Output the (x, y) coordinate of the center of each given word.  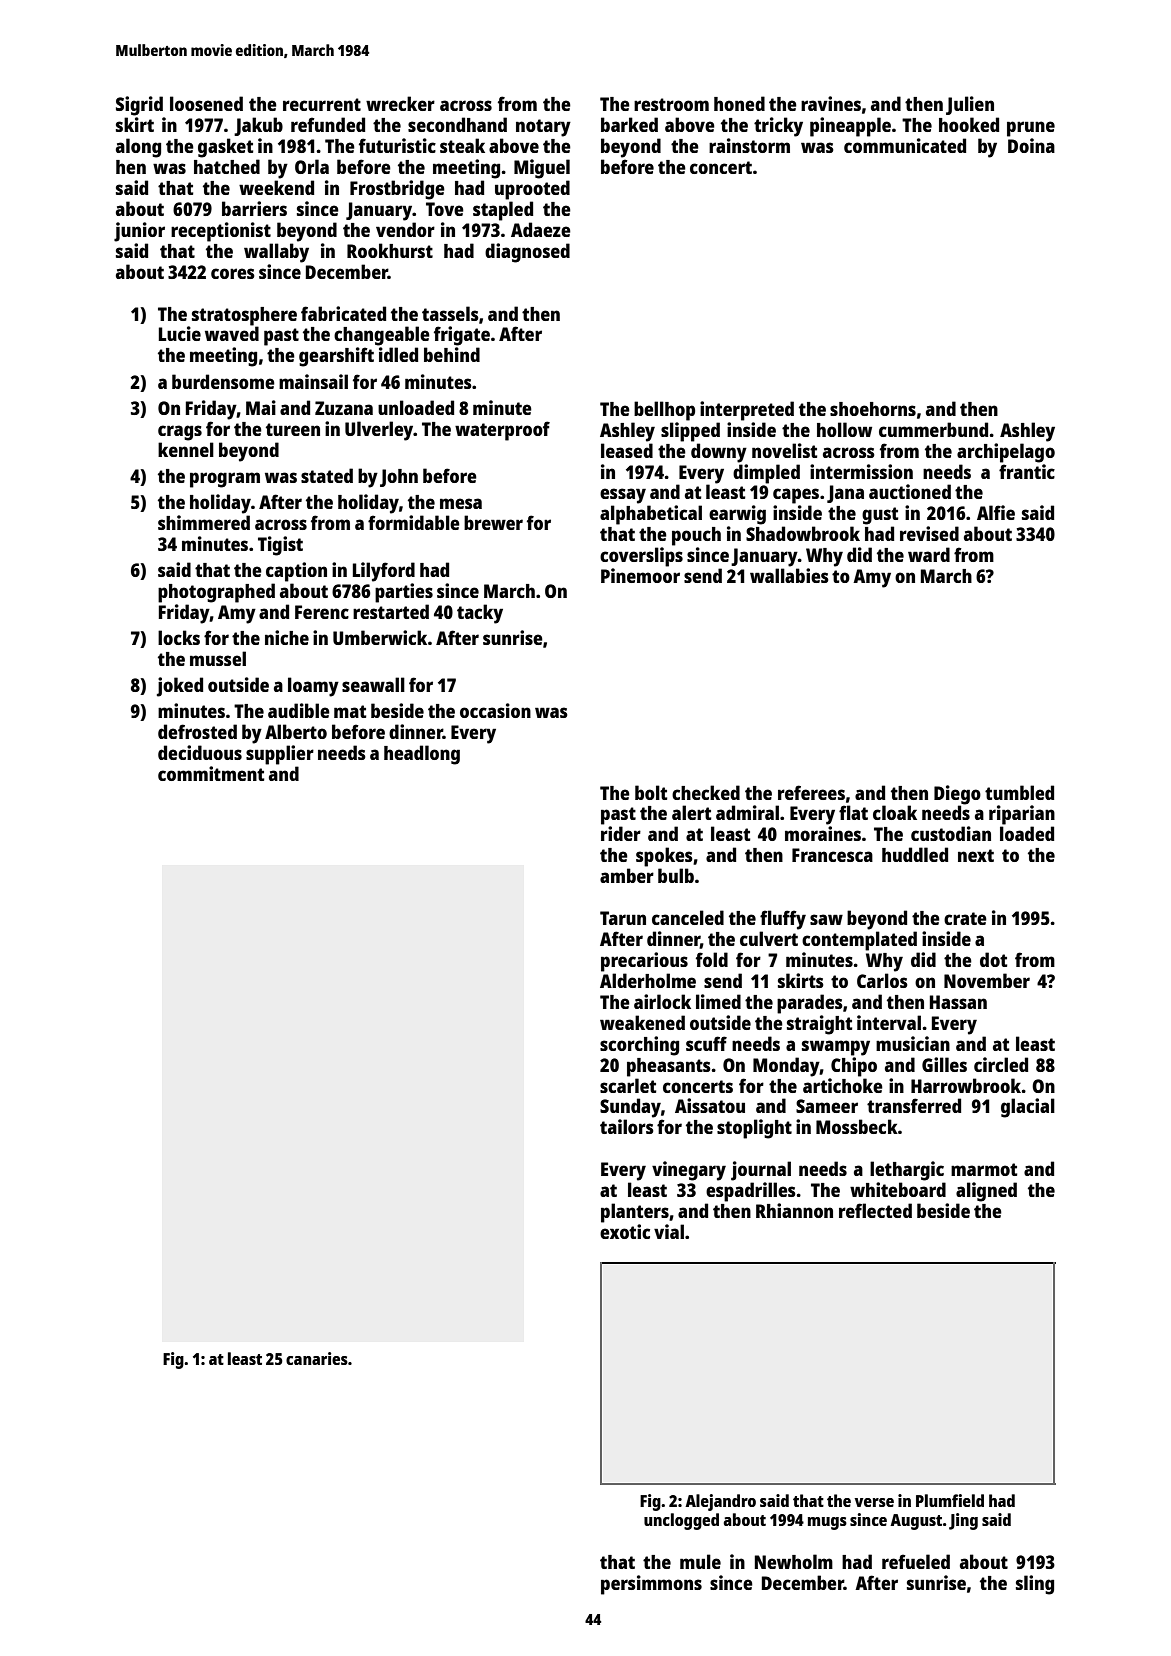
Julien (970, 105)
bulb (676, 875)
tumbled (1019, 792)
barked (629, 124)
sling (1035, 1585)
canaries (317, 1358)
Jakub (258, 126)
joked (180, 687)
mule (700, 1561)
